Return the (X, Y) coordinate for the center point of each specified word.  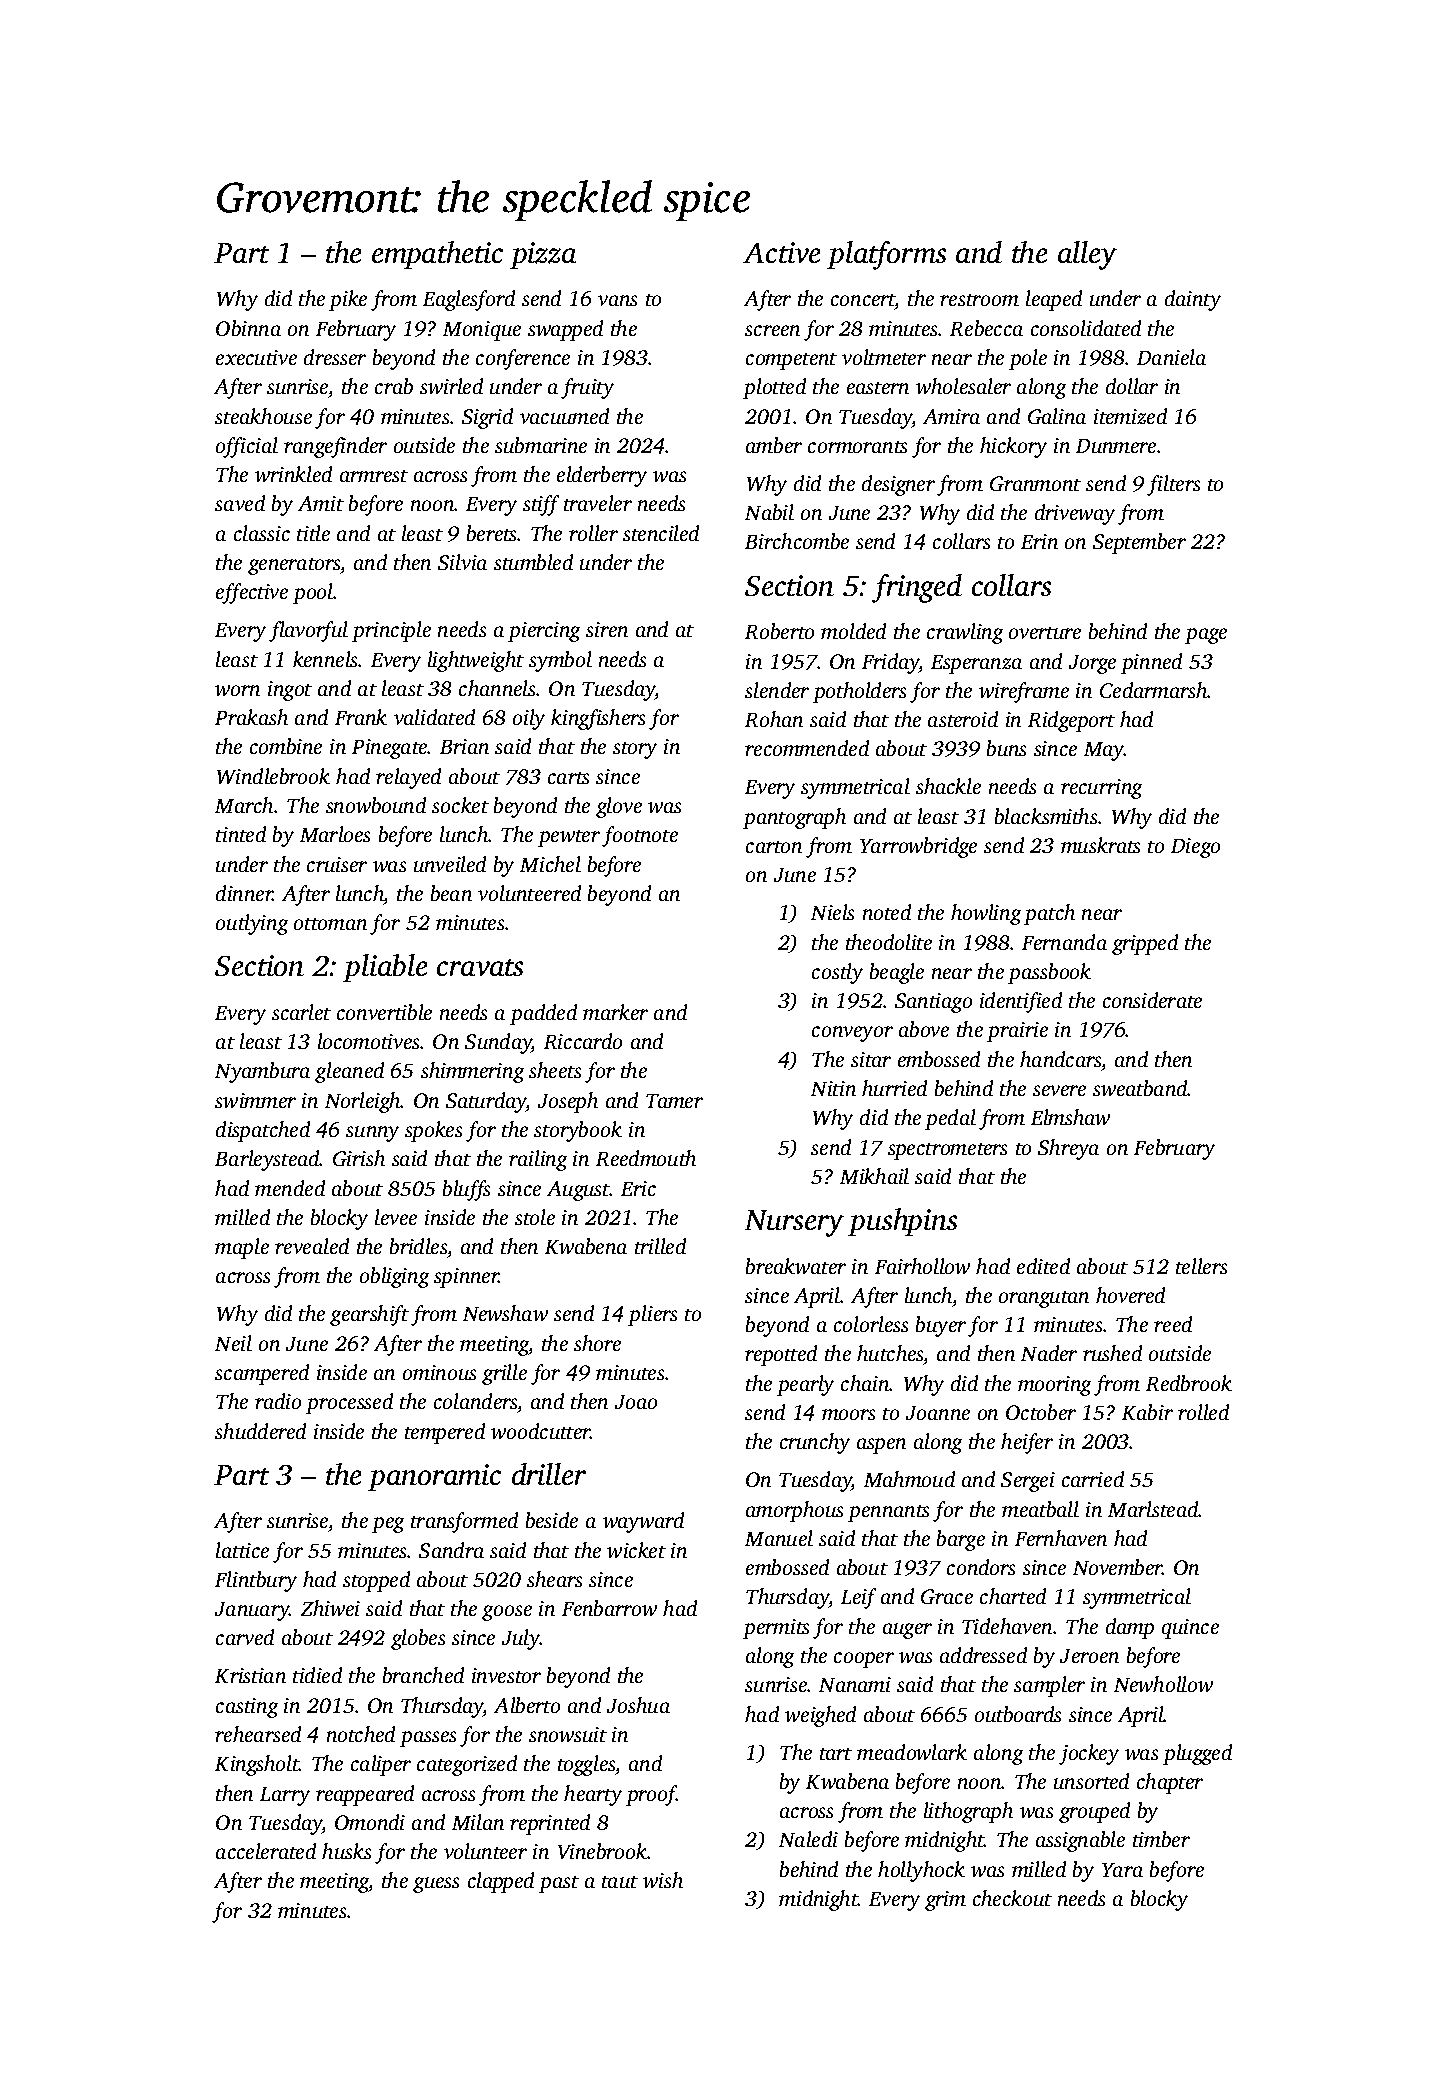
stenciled (661, 533)
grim (945, 1901)
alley (1087, 255)
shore (597, 1343)
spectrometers (947, 1151)
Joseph (568, 1102)
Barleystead (267, 1160)
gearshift (369, 1315)
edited (1043, 1266)
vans (617, 300)
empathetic (437, 255)
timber (1161, 1839)
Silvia (462, 562)
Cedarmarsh (1154, 690)
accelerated (266, 1851)
